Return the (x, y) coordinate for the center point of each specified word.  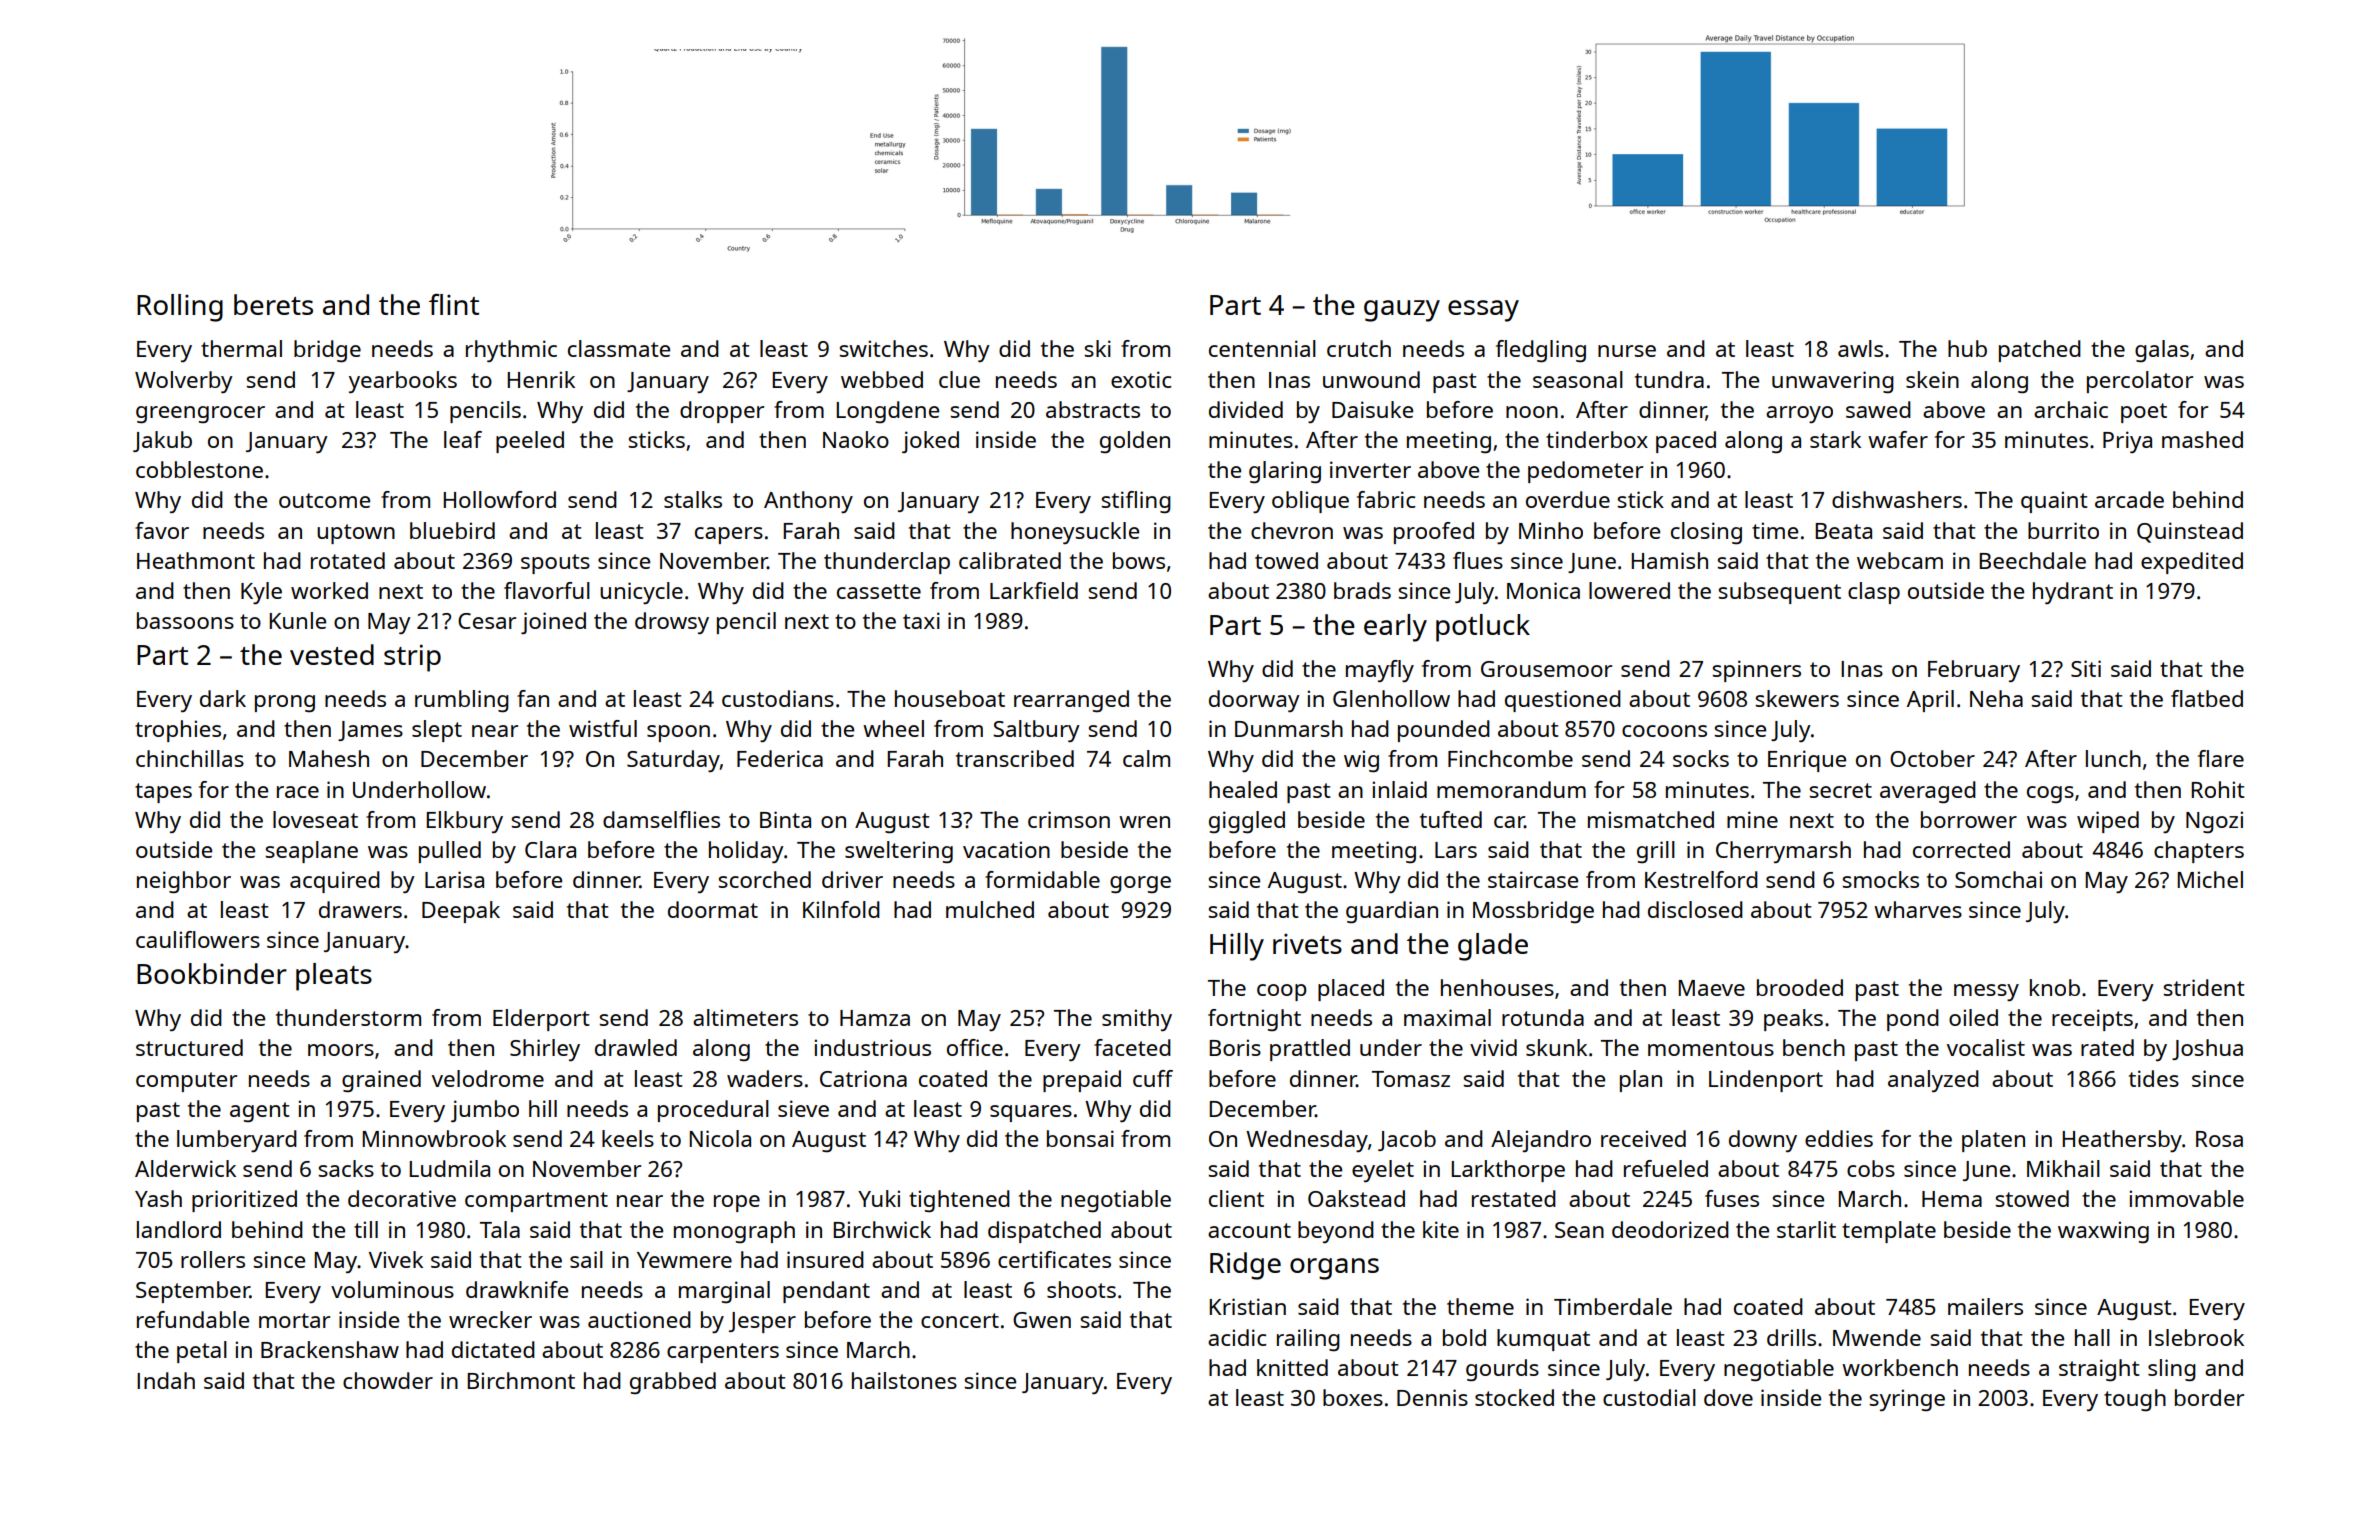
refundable (193, 1319)
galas (2162, 351)
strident (2203, 987)
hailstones (904, 1380)
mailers (1985, 1306)
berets (273, 304)
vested (332, 654)
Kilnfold (841, 909)
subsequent (1779, 593)
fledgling (1541, 351)
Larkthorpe (1508, 1171)
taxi (921, 620)
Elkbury (464, 822)
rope (737, 1203)
